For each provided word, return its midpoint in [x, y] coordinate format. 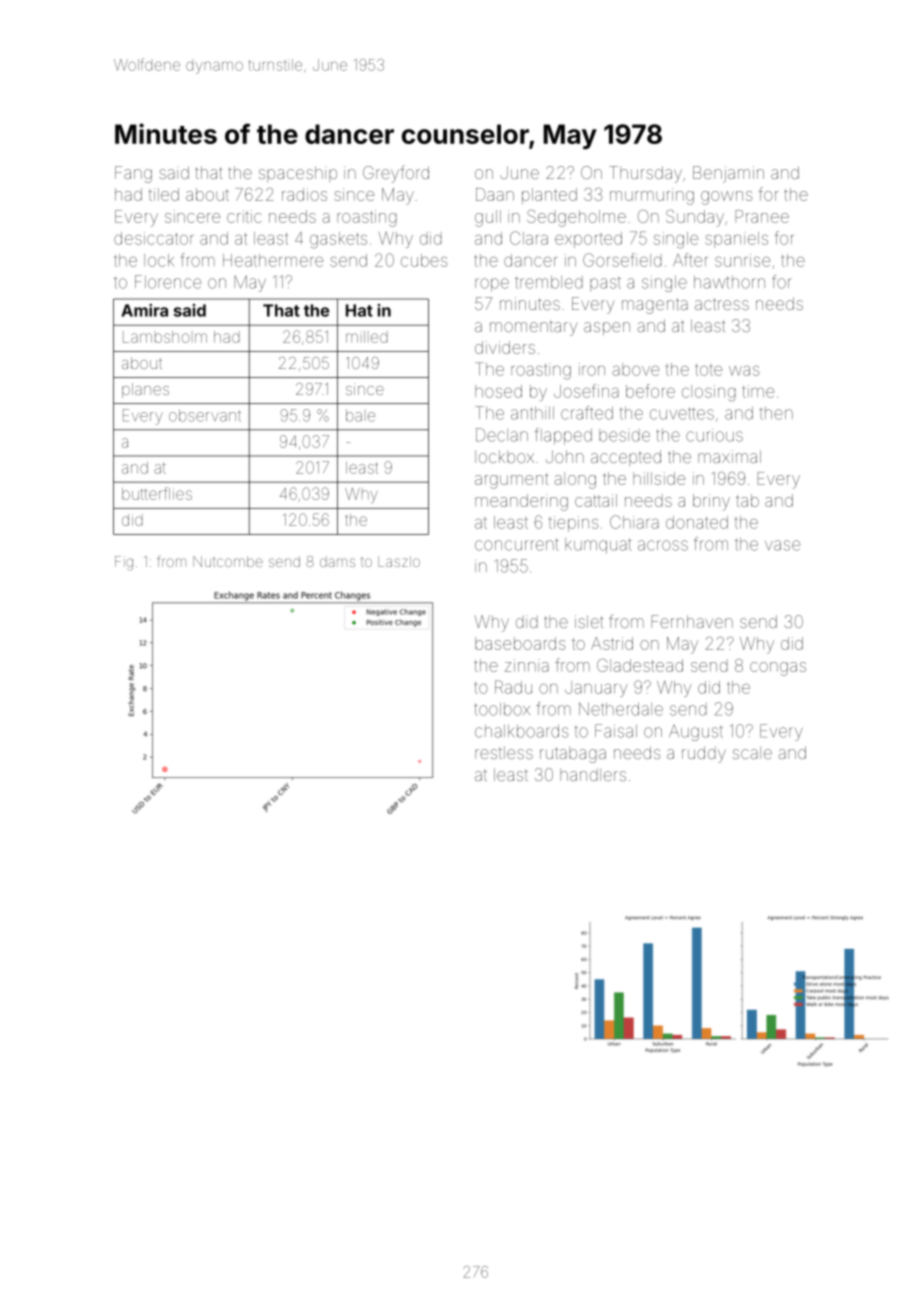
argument [512, 481]
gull [488, 218]
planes [145, 390]
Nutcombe [228, 561]
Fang [133, 174]
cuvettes [682, 413]
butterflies [157, 493]
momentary [533, 328]
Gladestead [640, 665]
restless [504, 752]
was [744, 371]
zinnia [527, 665]
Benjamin [728, 174]
